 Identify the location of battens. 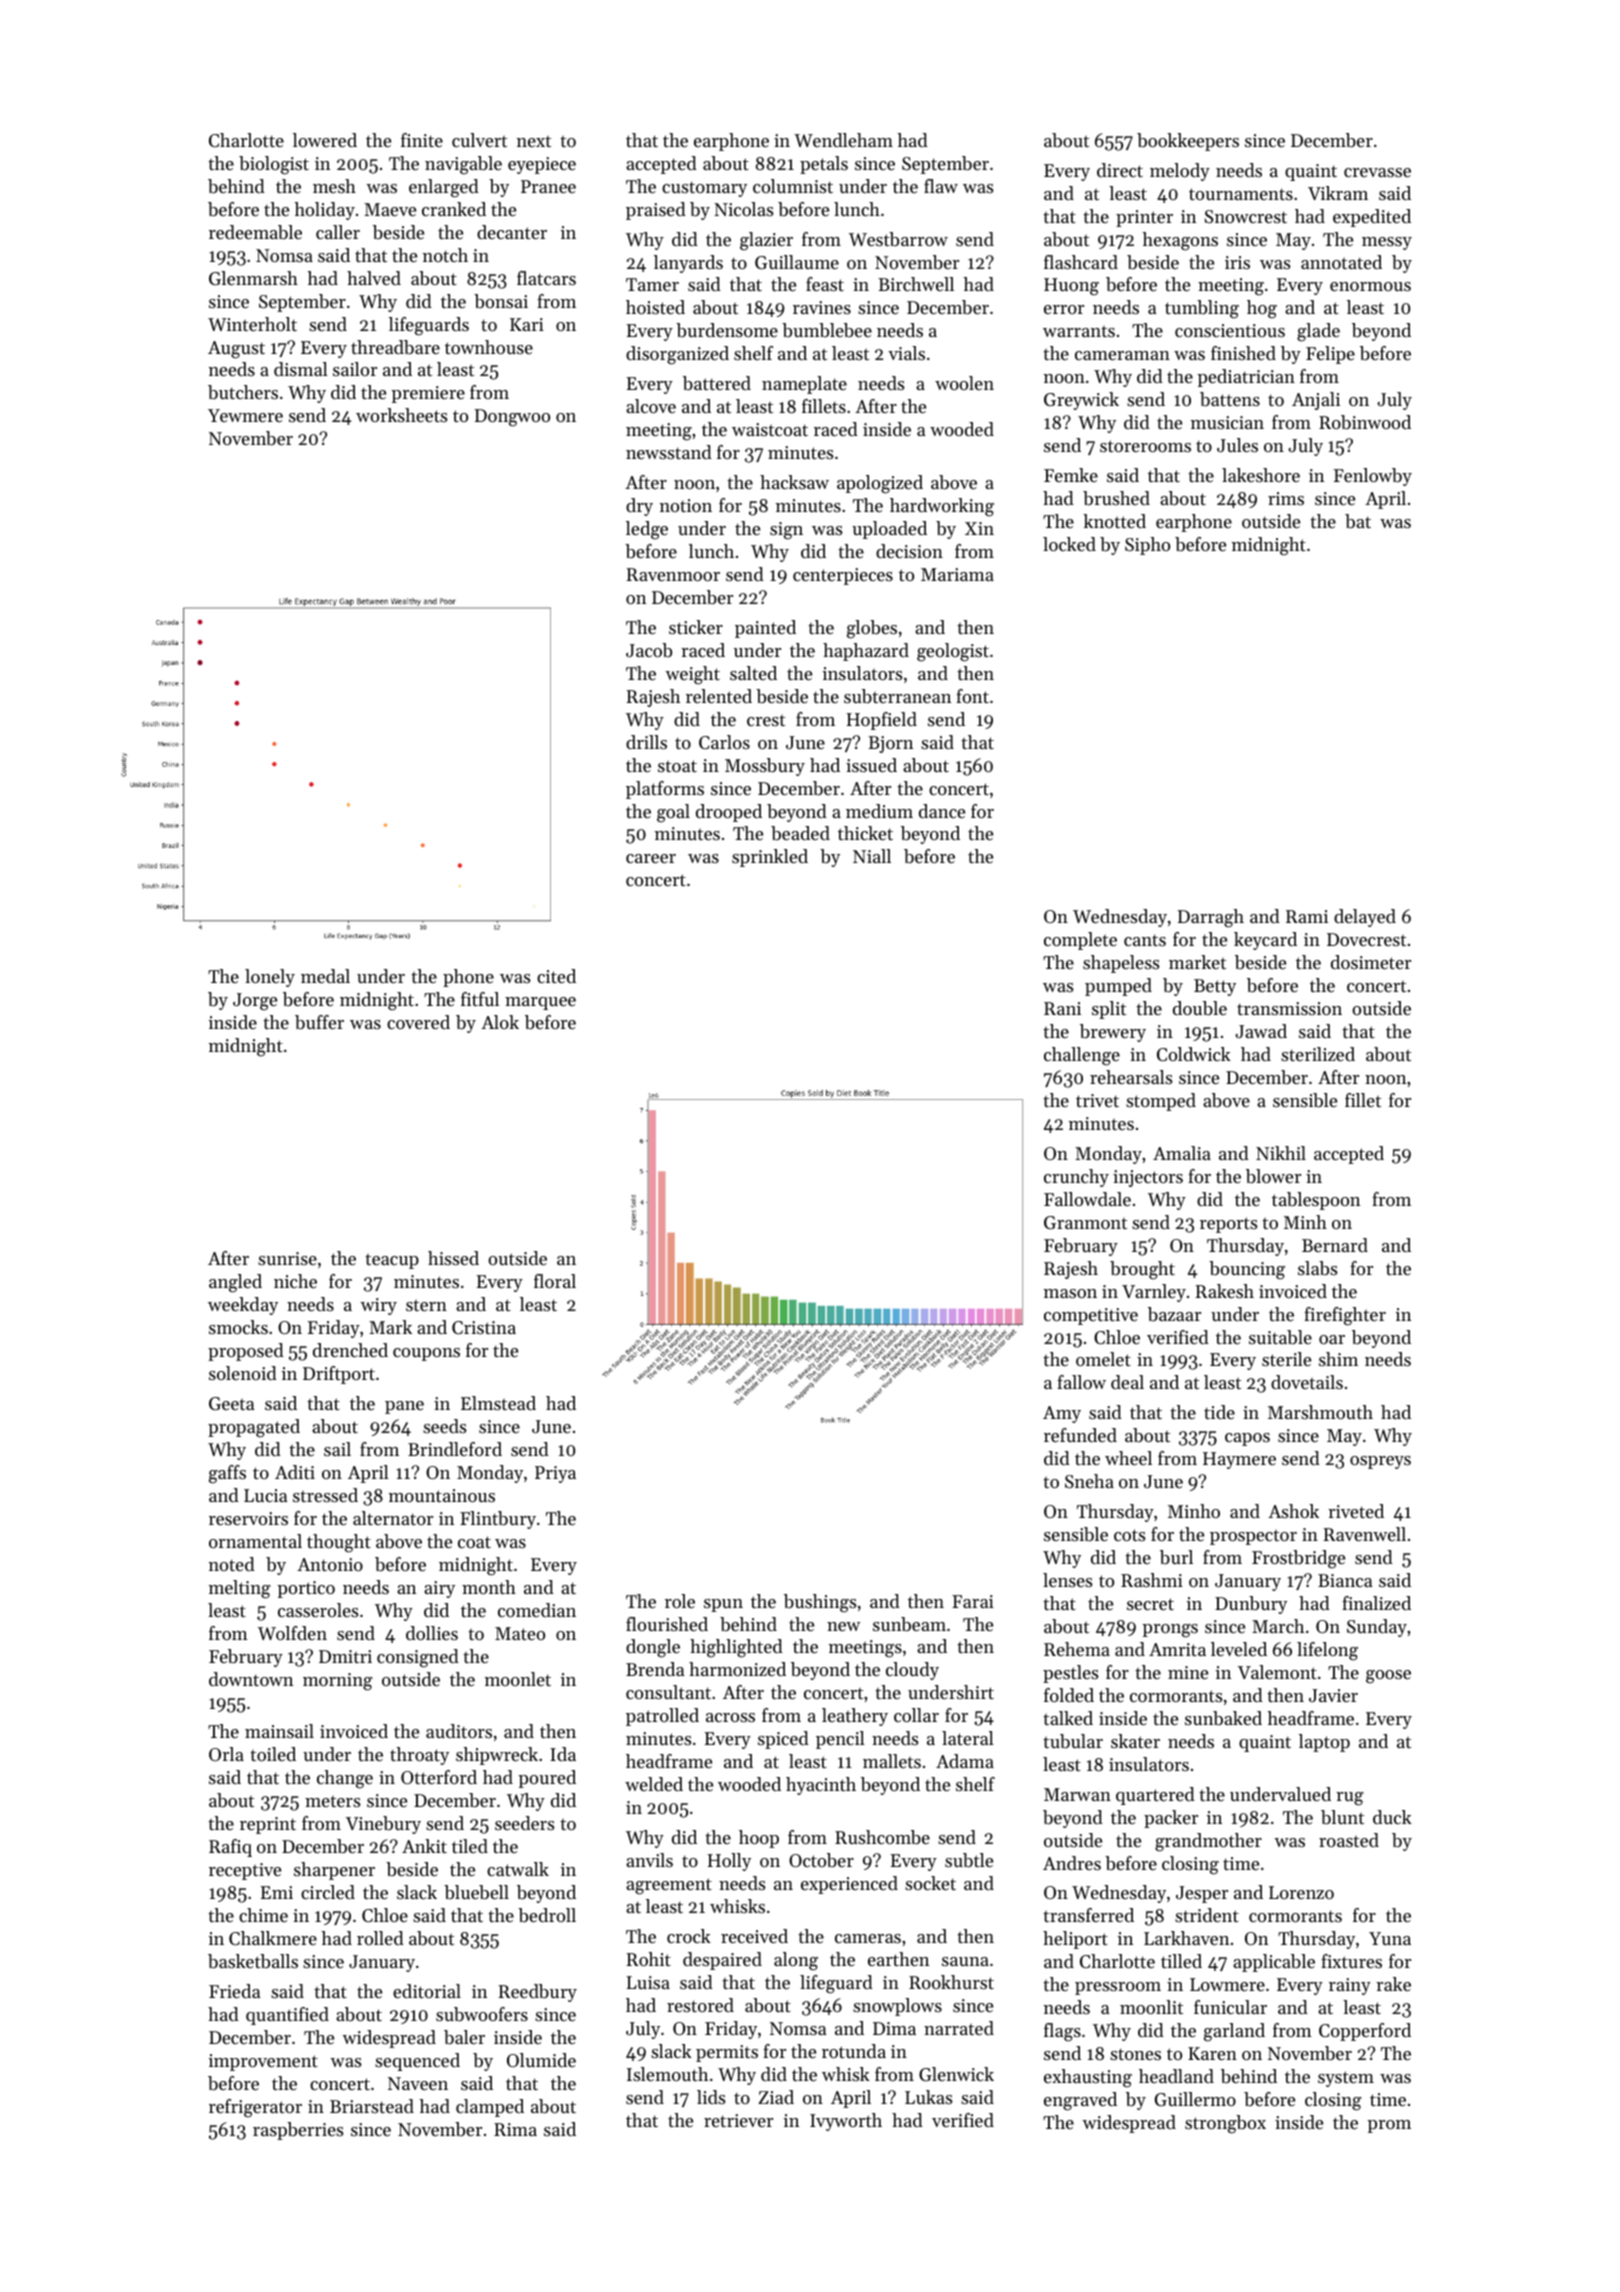
(1230, 399).
